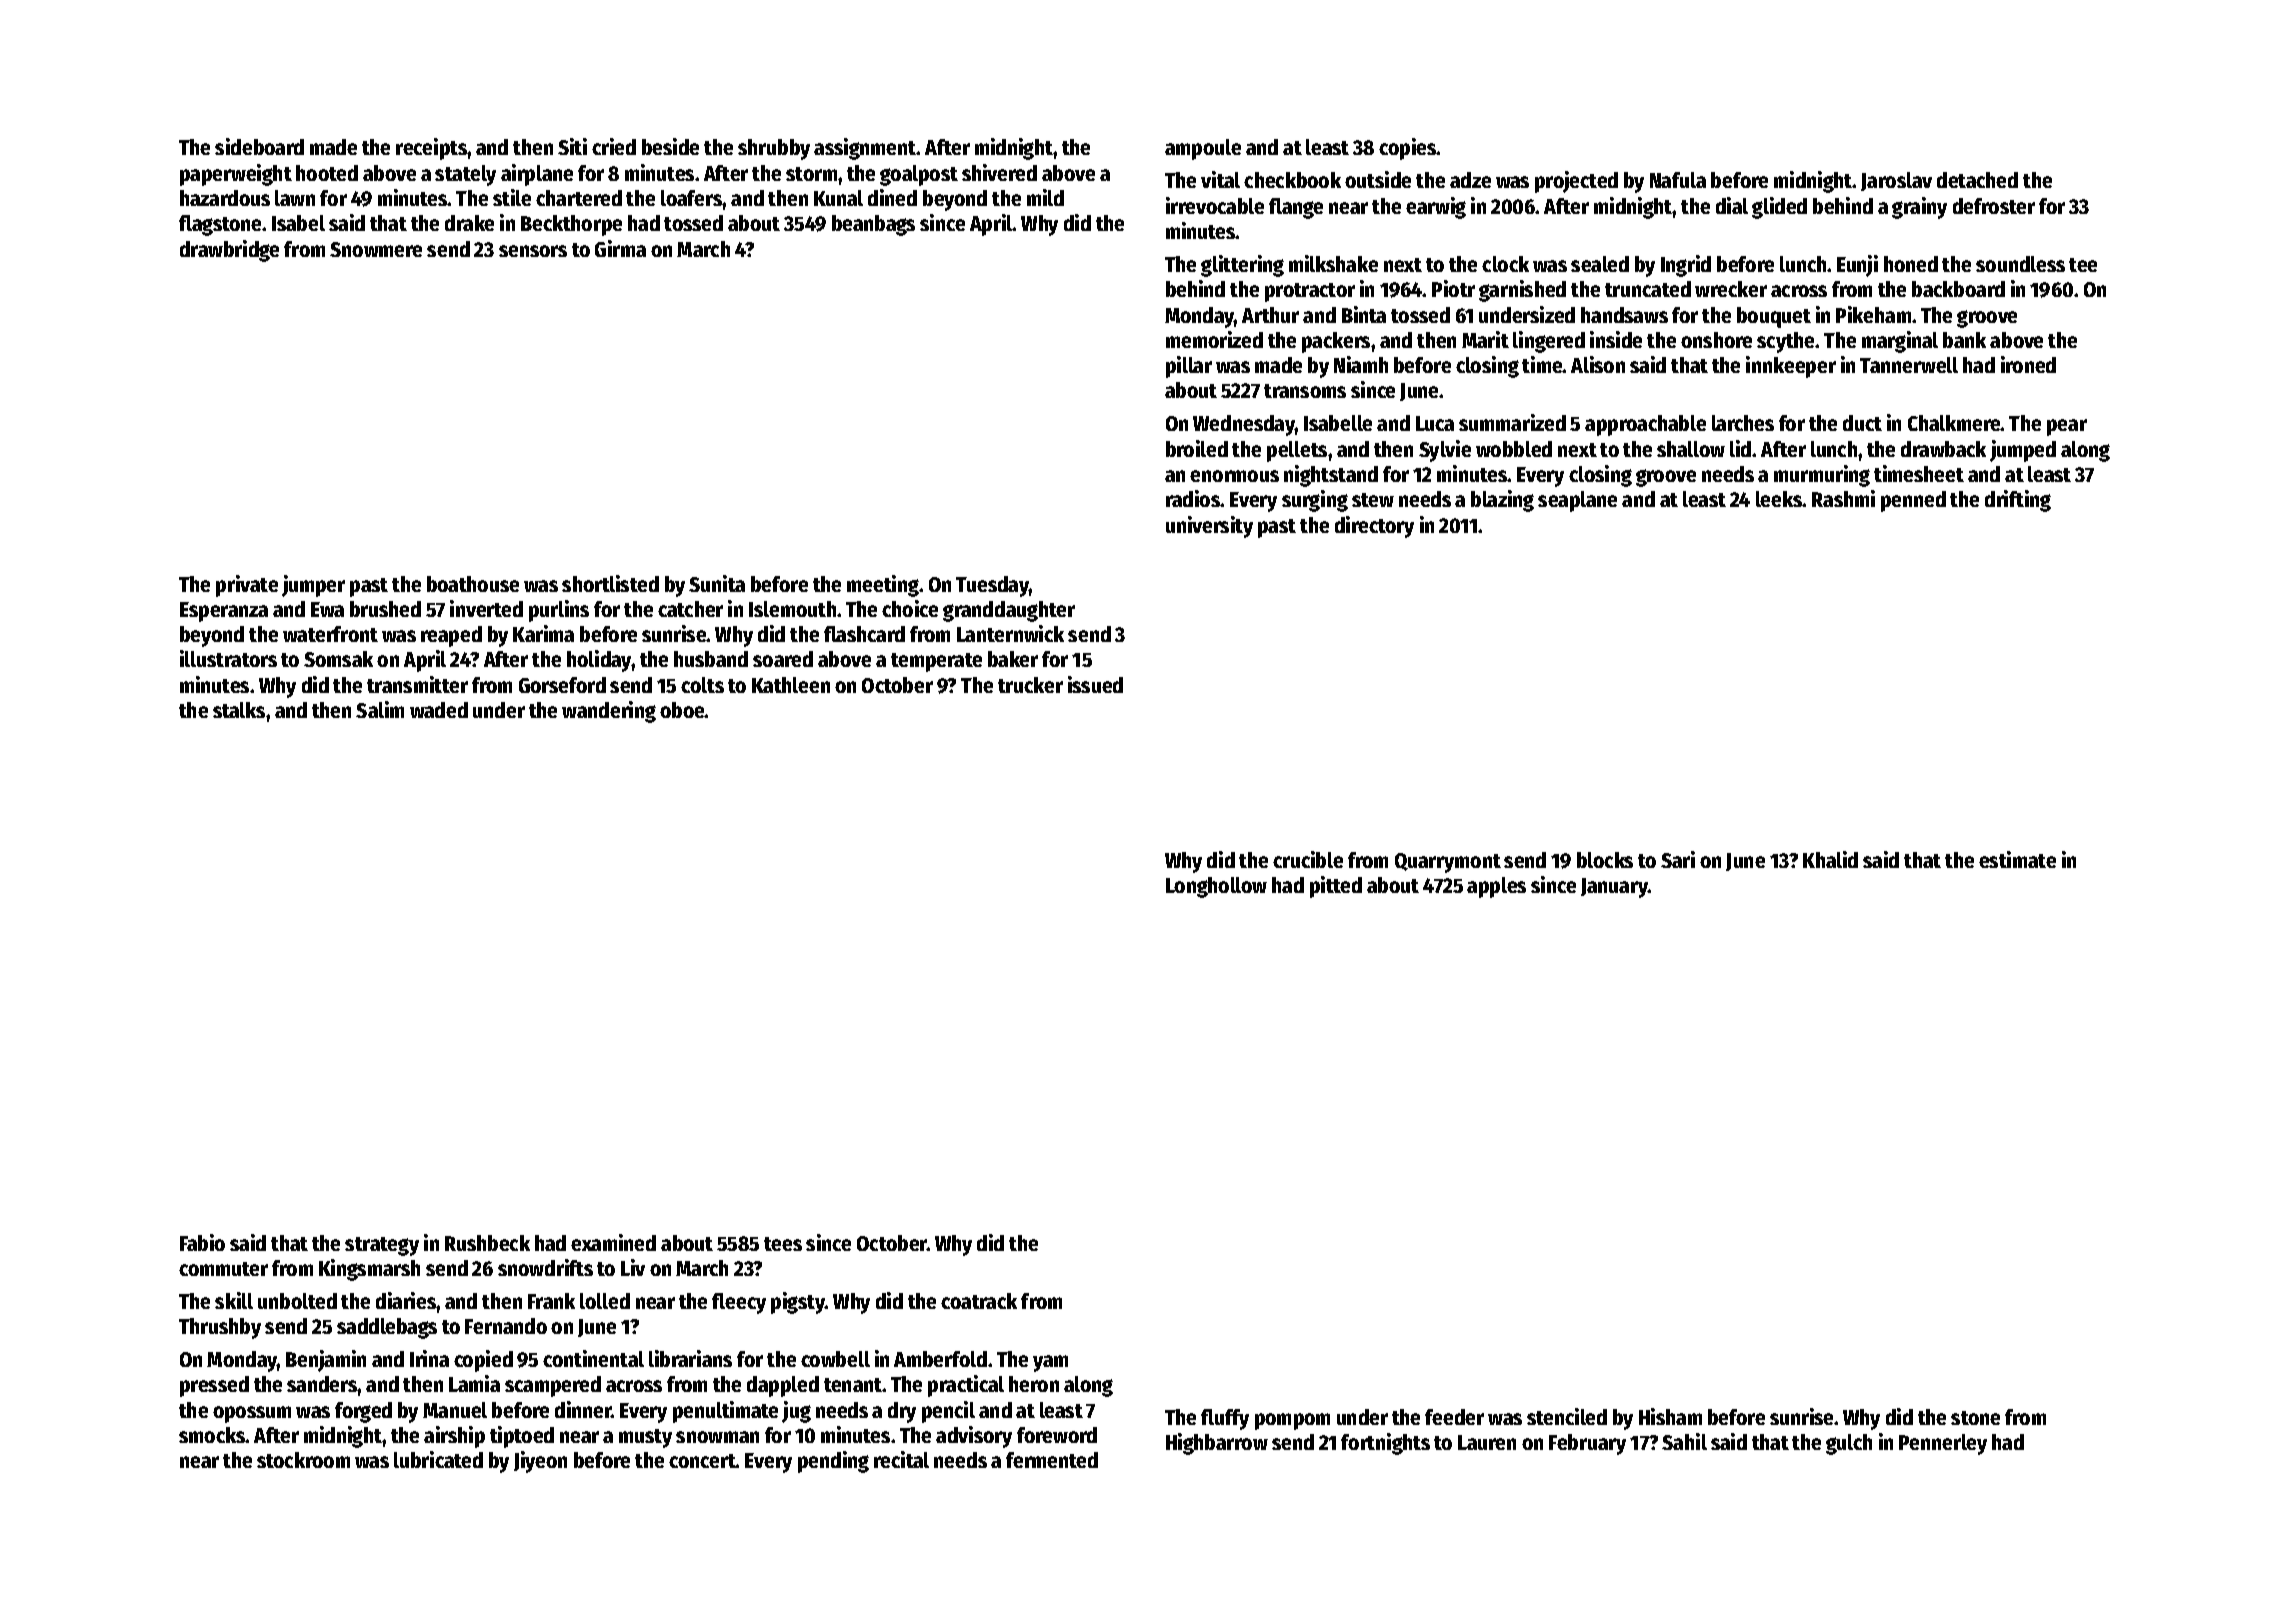 The image size is (2292, 1620). Describe the element at coordinates (1052, 1460) in the screenshot. I see `fermented` at that location.
